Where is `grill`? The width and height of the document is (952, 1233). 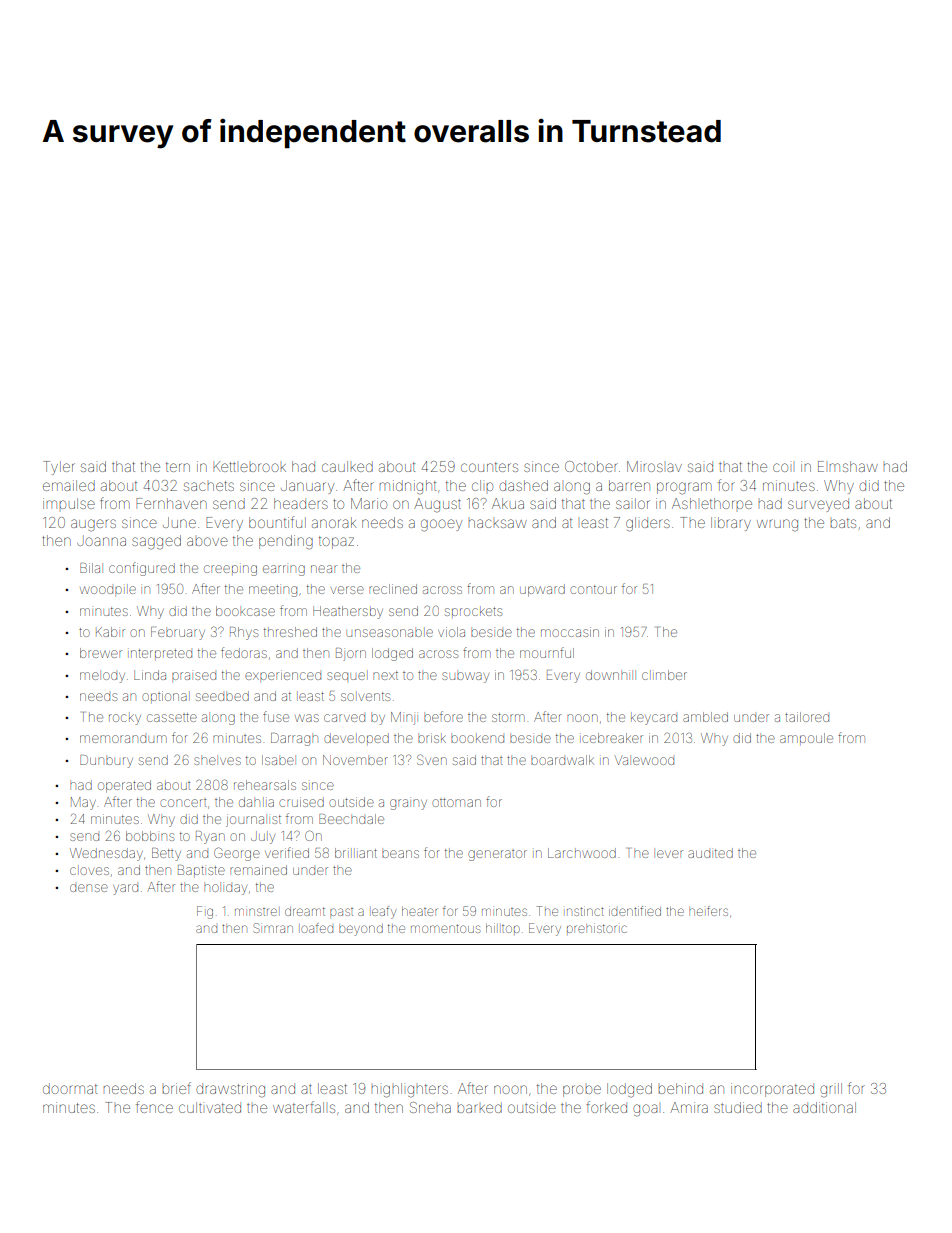
grill is located at coordinates (831, 1090).
